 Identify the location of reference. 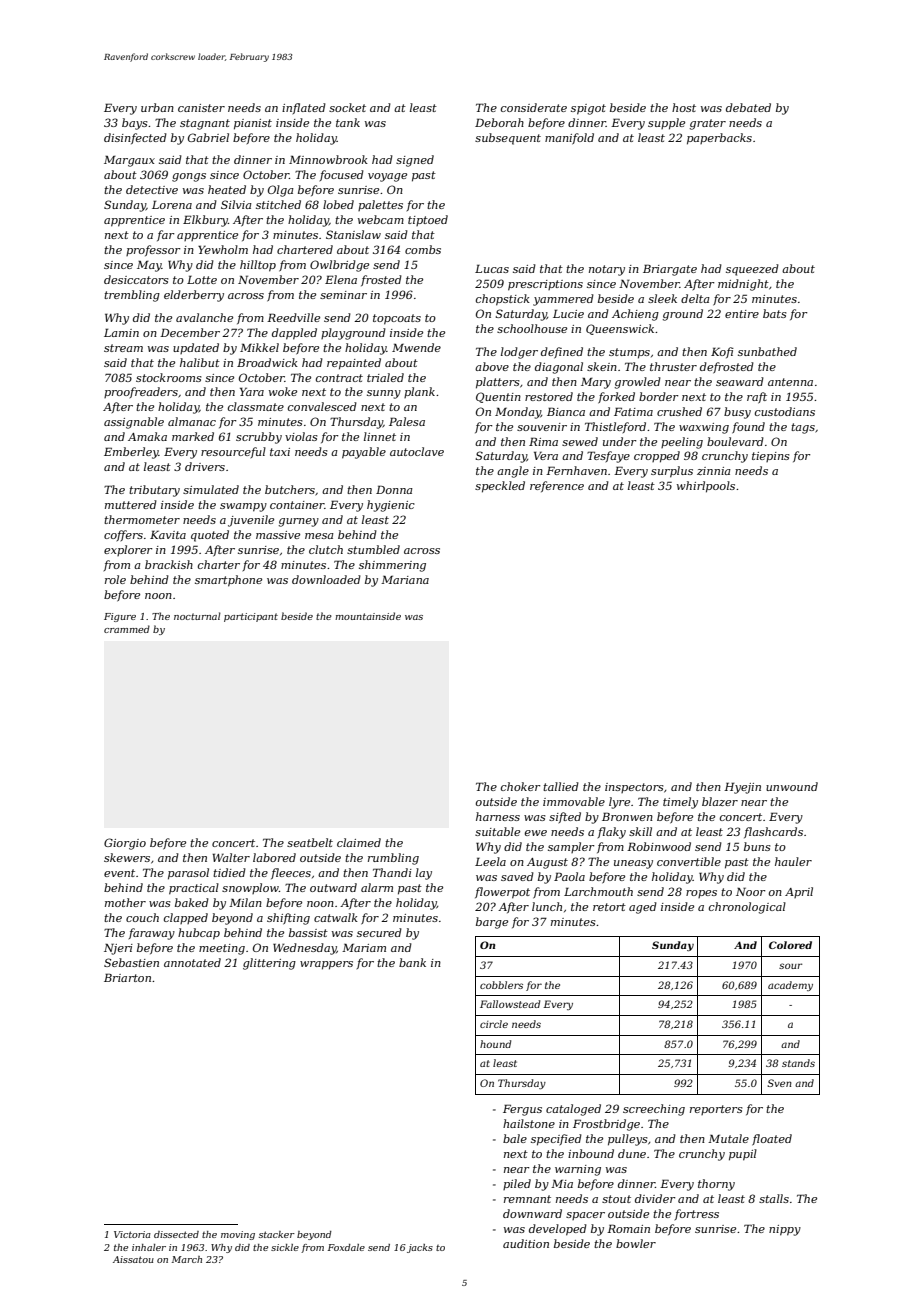
(557, 486).
